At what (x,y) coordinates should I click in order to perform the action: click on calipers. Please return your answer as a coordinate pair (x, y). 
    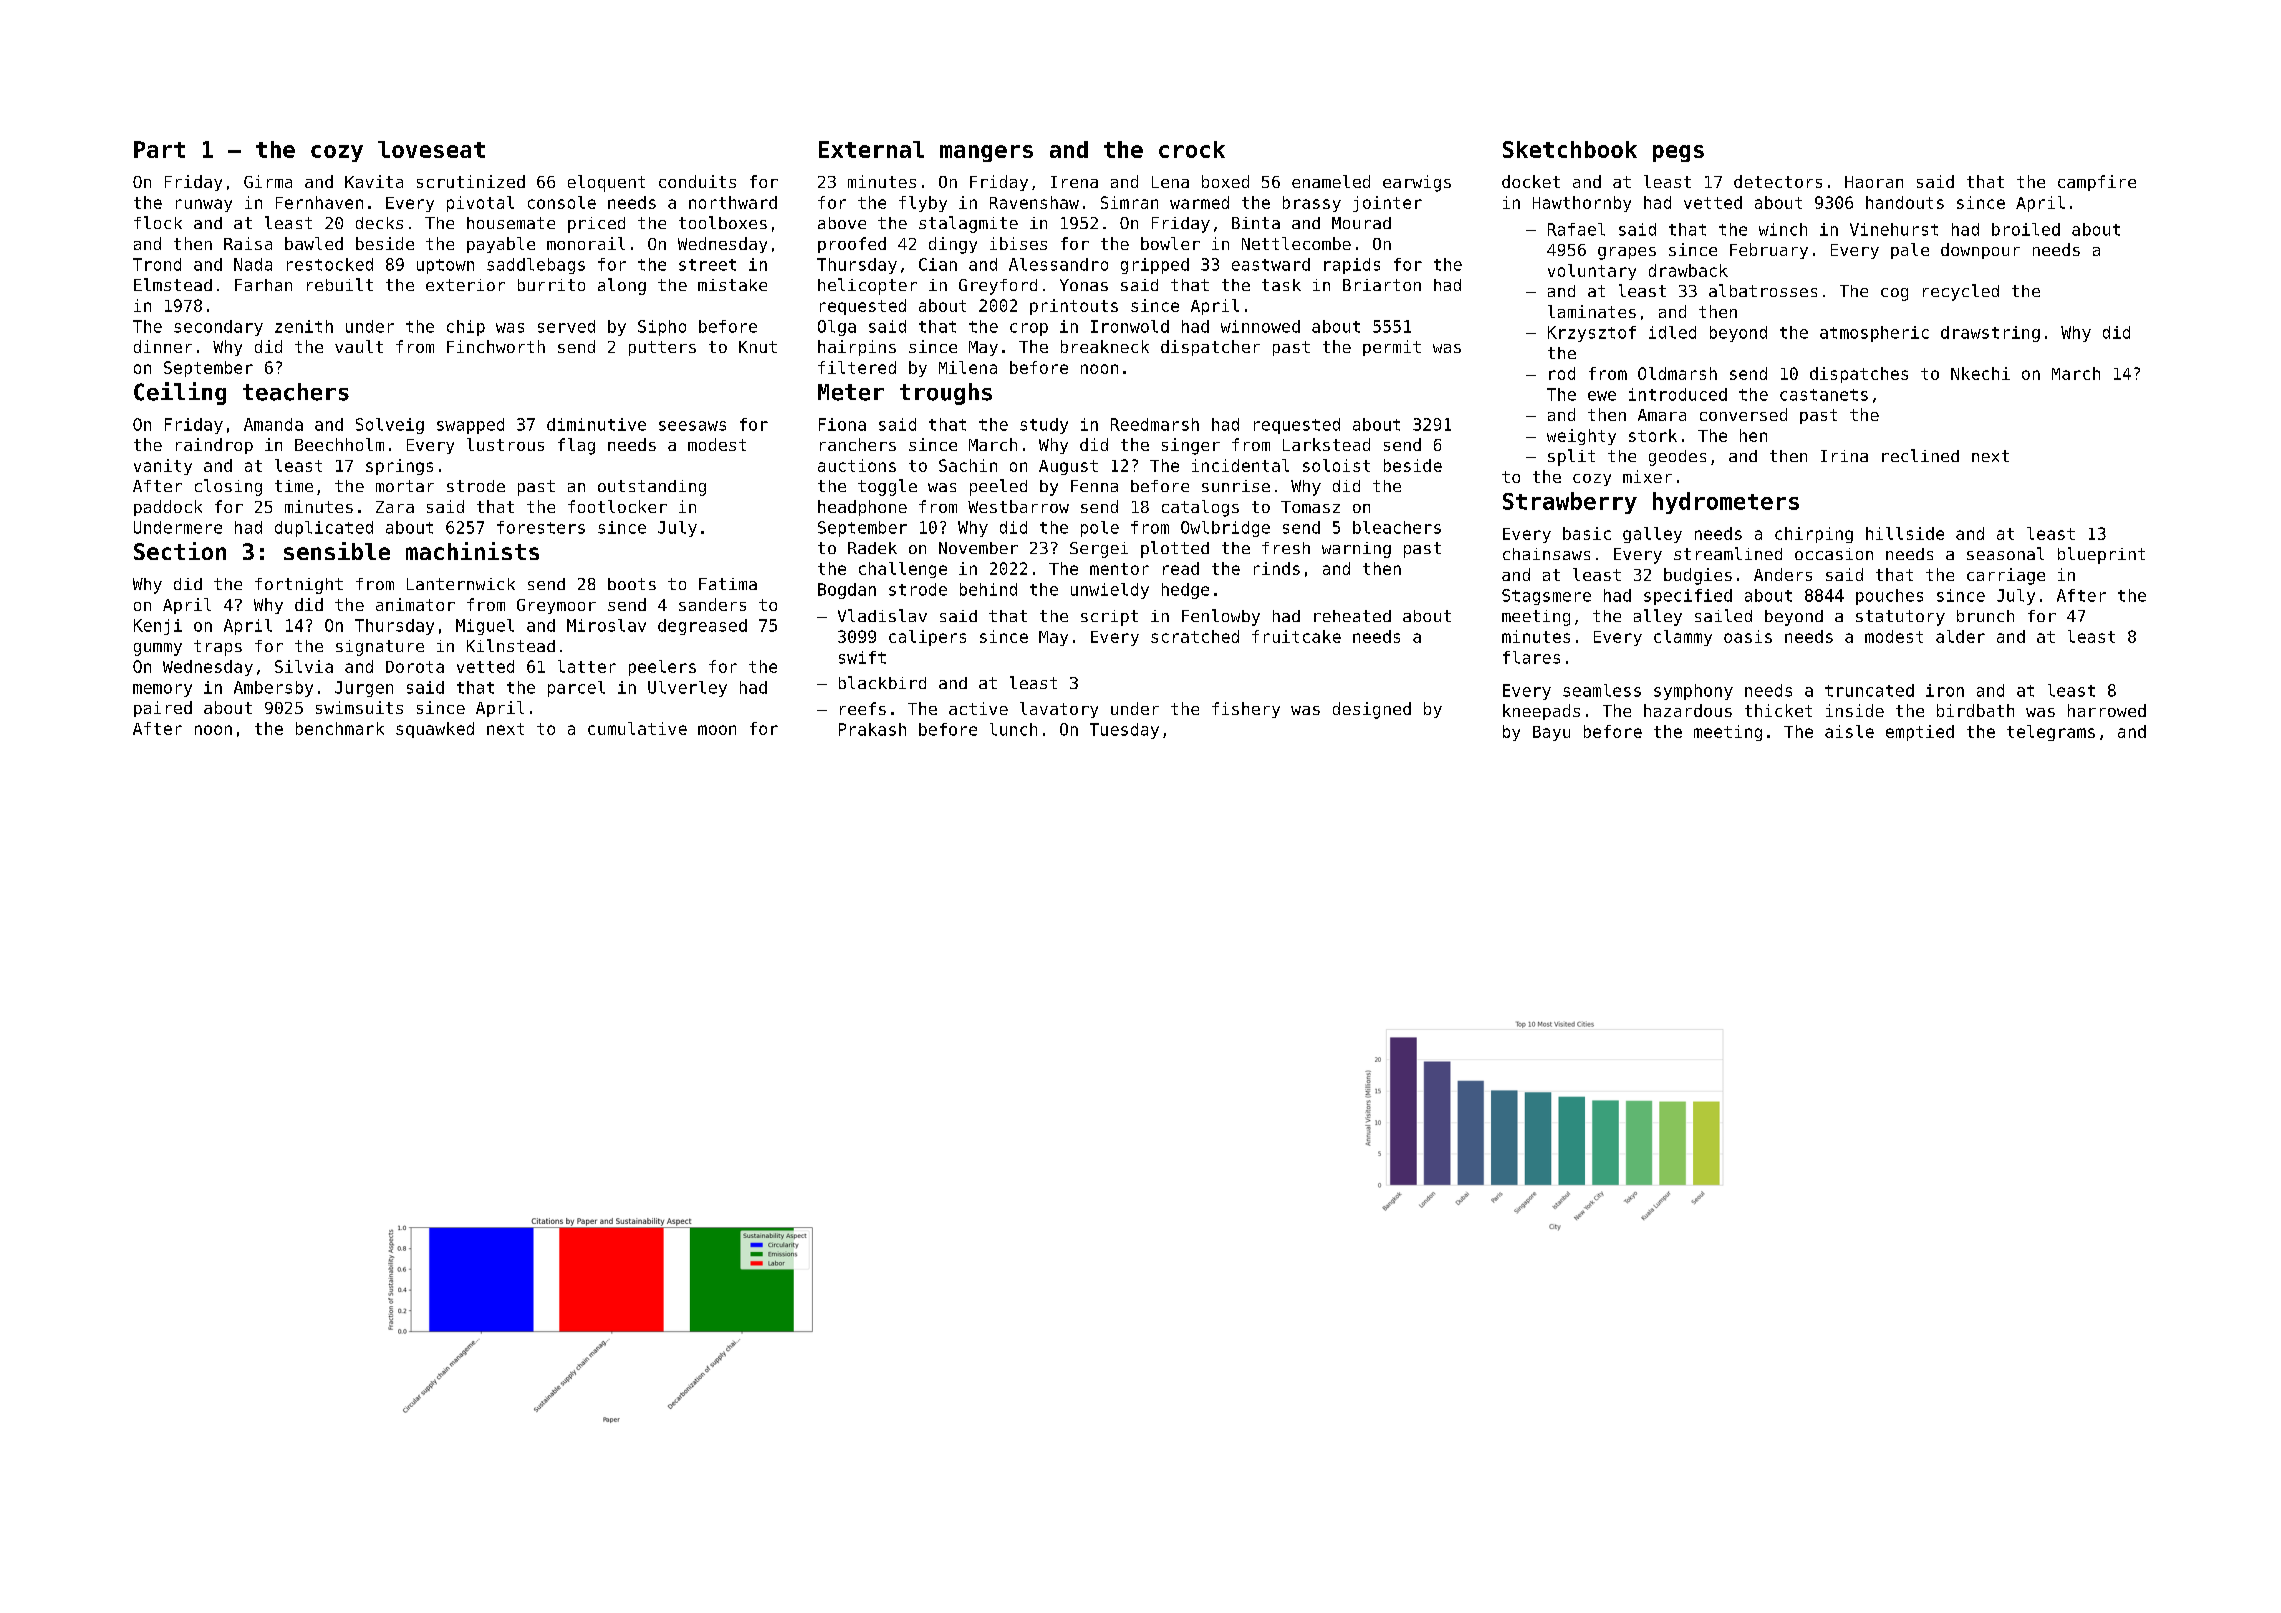
    Looking at the image, I should click on (927, 638).
